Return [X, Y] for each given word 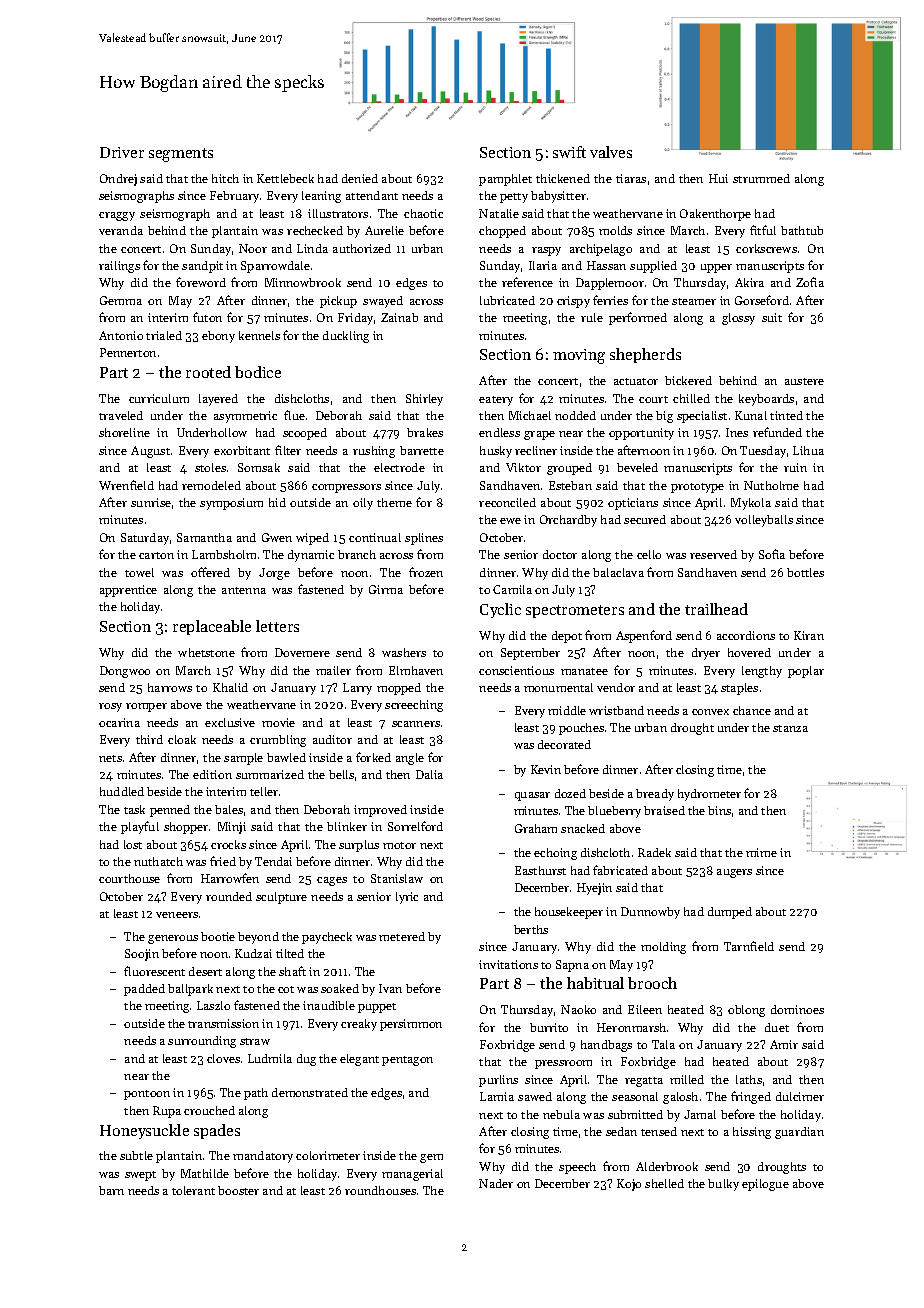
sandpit [202, 267]
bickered [688, 380]
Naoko [578, 1009]
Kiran [809, 635]
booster [238, 1190]
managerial [412, 1175]
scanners [416, 724]
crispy [573, 302]
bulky [723, 1185]
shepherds [645, 355]
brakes [425, 432]
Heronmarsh [631, 1027]
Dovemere [302, 652]
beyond [258, 938]
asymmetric [245, 417]
